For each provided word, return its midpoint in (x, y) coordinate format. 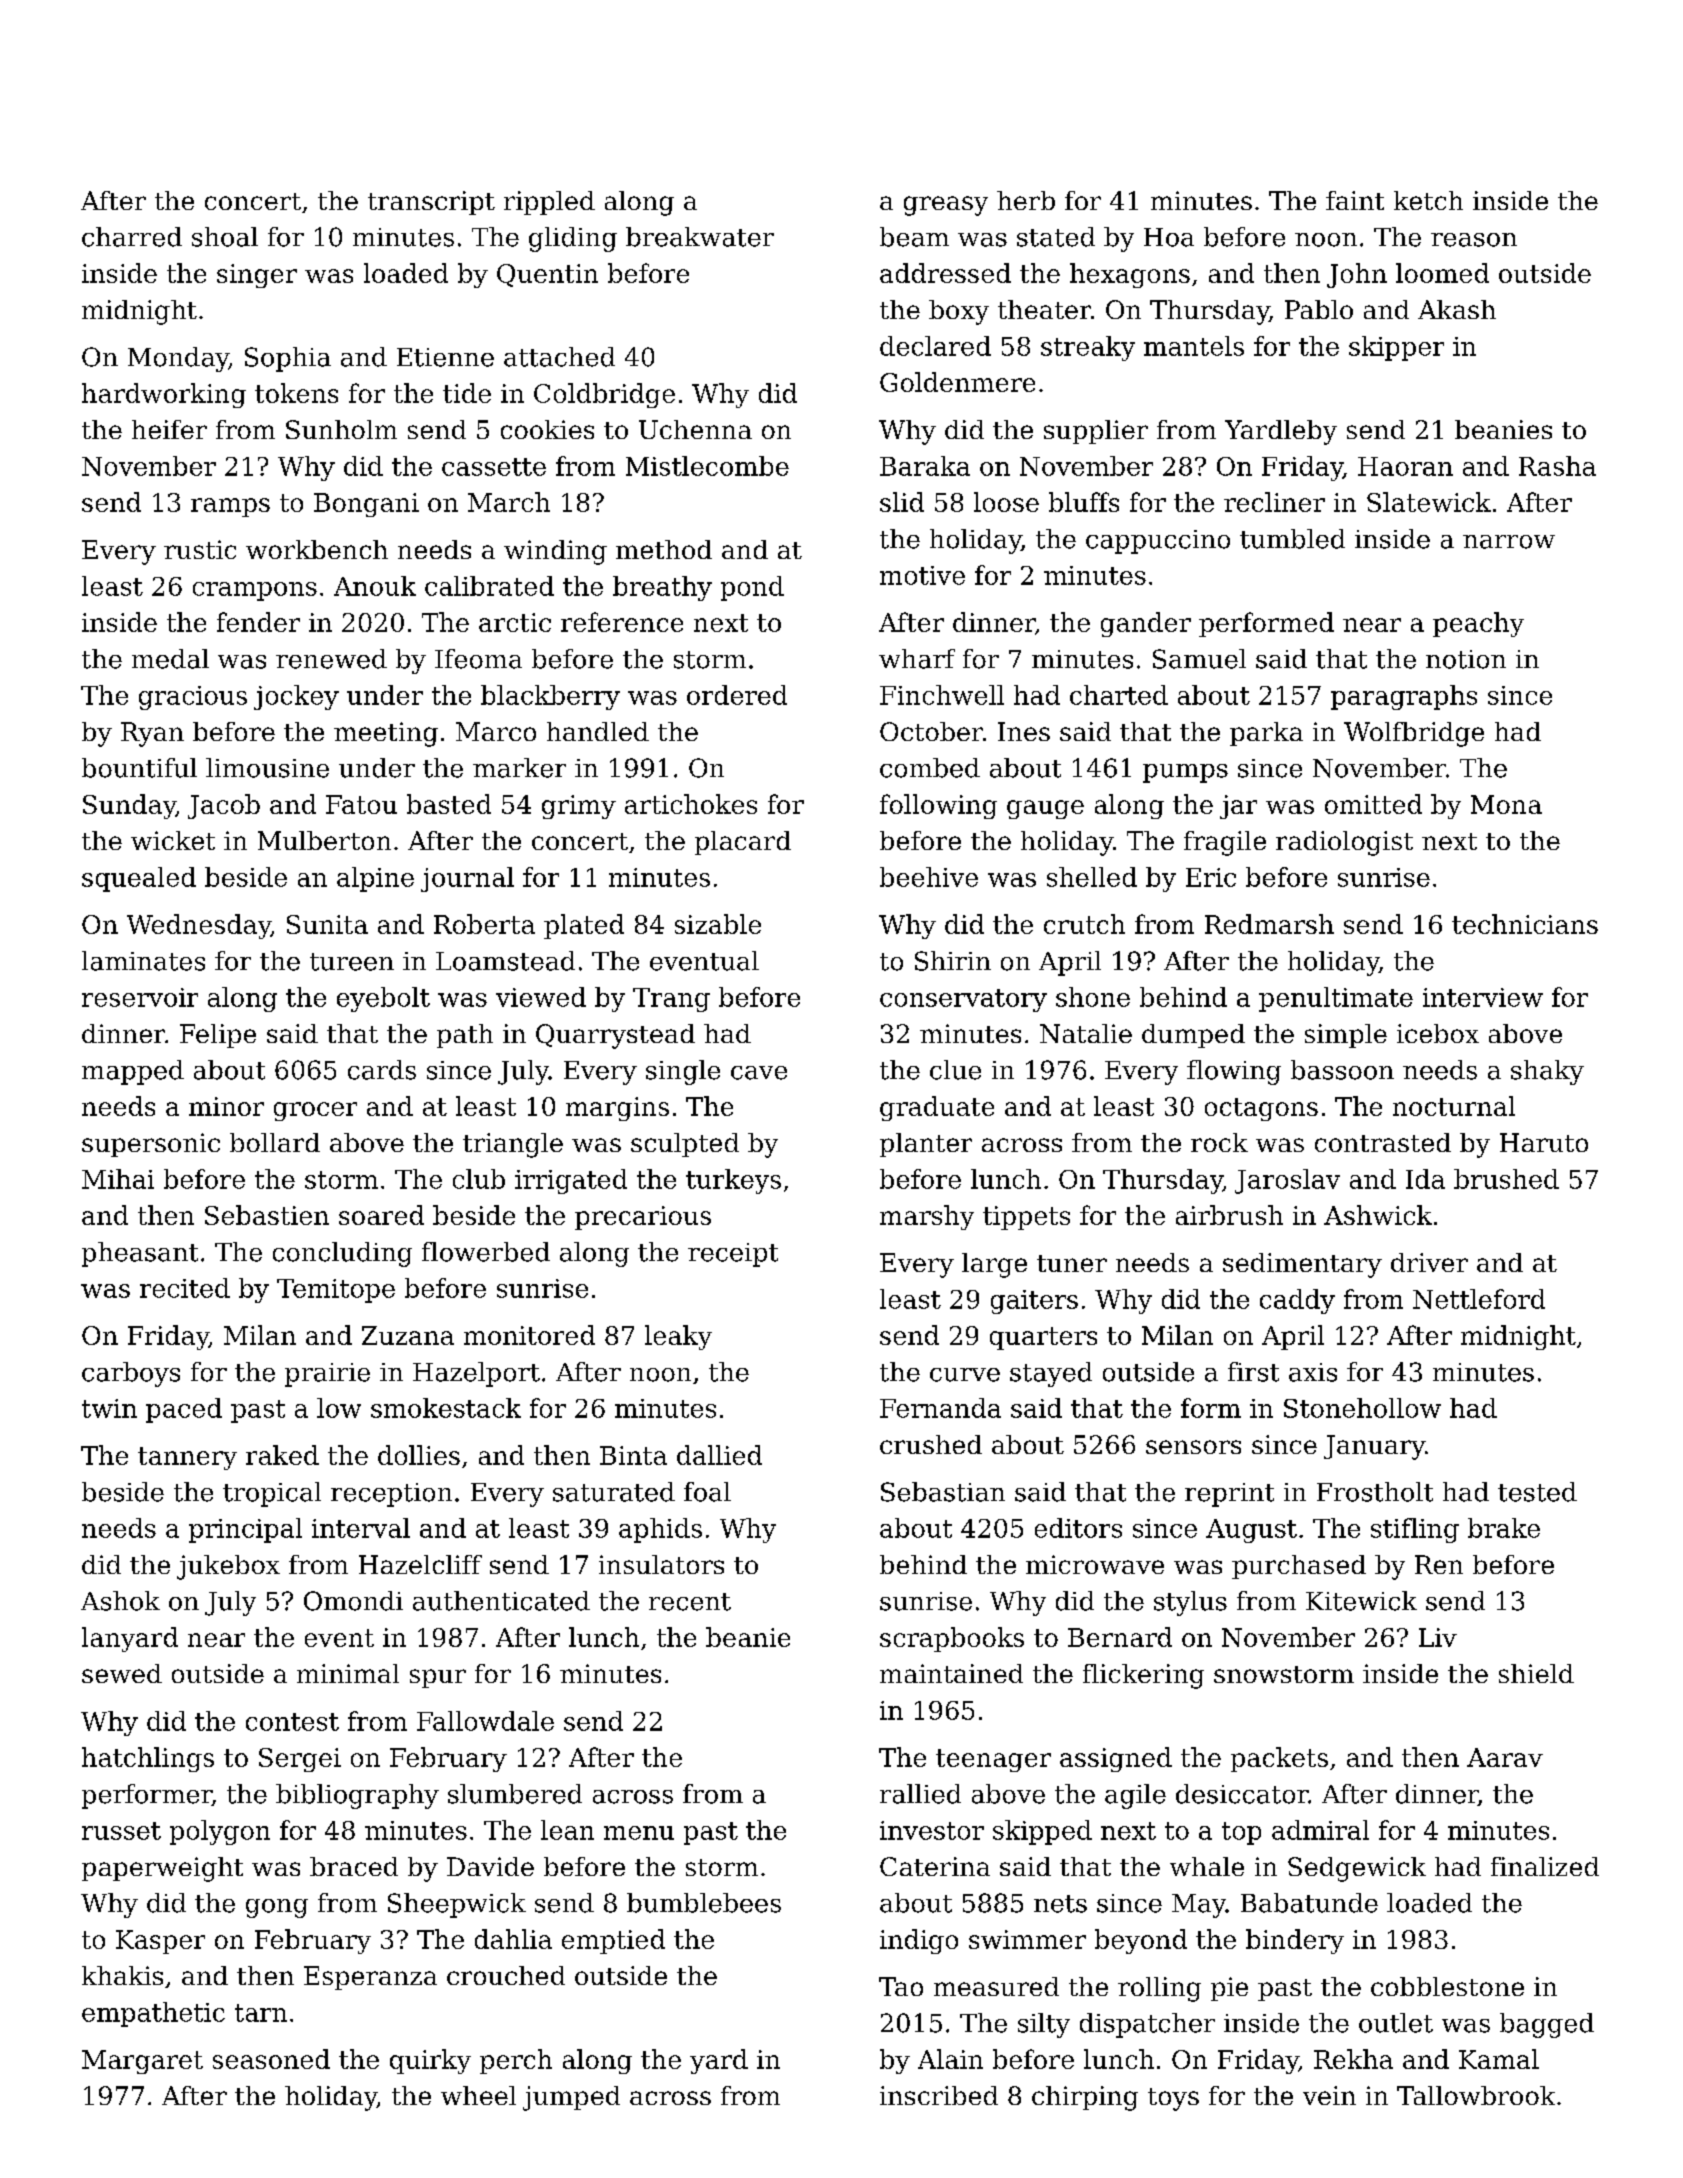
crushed (931, 1444)
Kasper (160, 1942)
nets (1060, 1904)
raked (282, 1455)
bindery (1295, 1941)
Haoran (1405, 466)
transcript (431, 203)
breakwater (700, 237)
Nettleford (1479, 1299)
